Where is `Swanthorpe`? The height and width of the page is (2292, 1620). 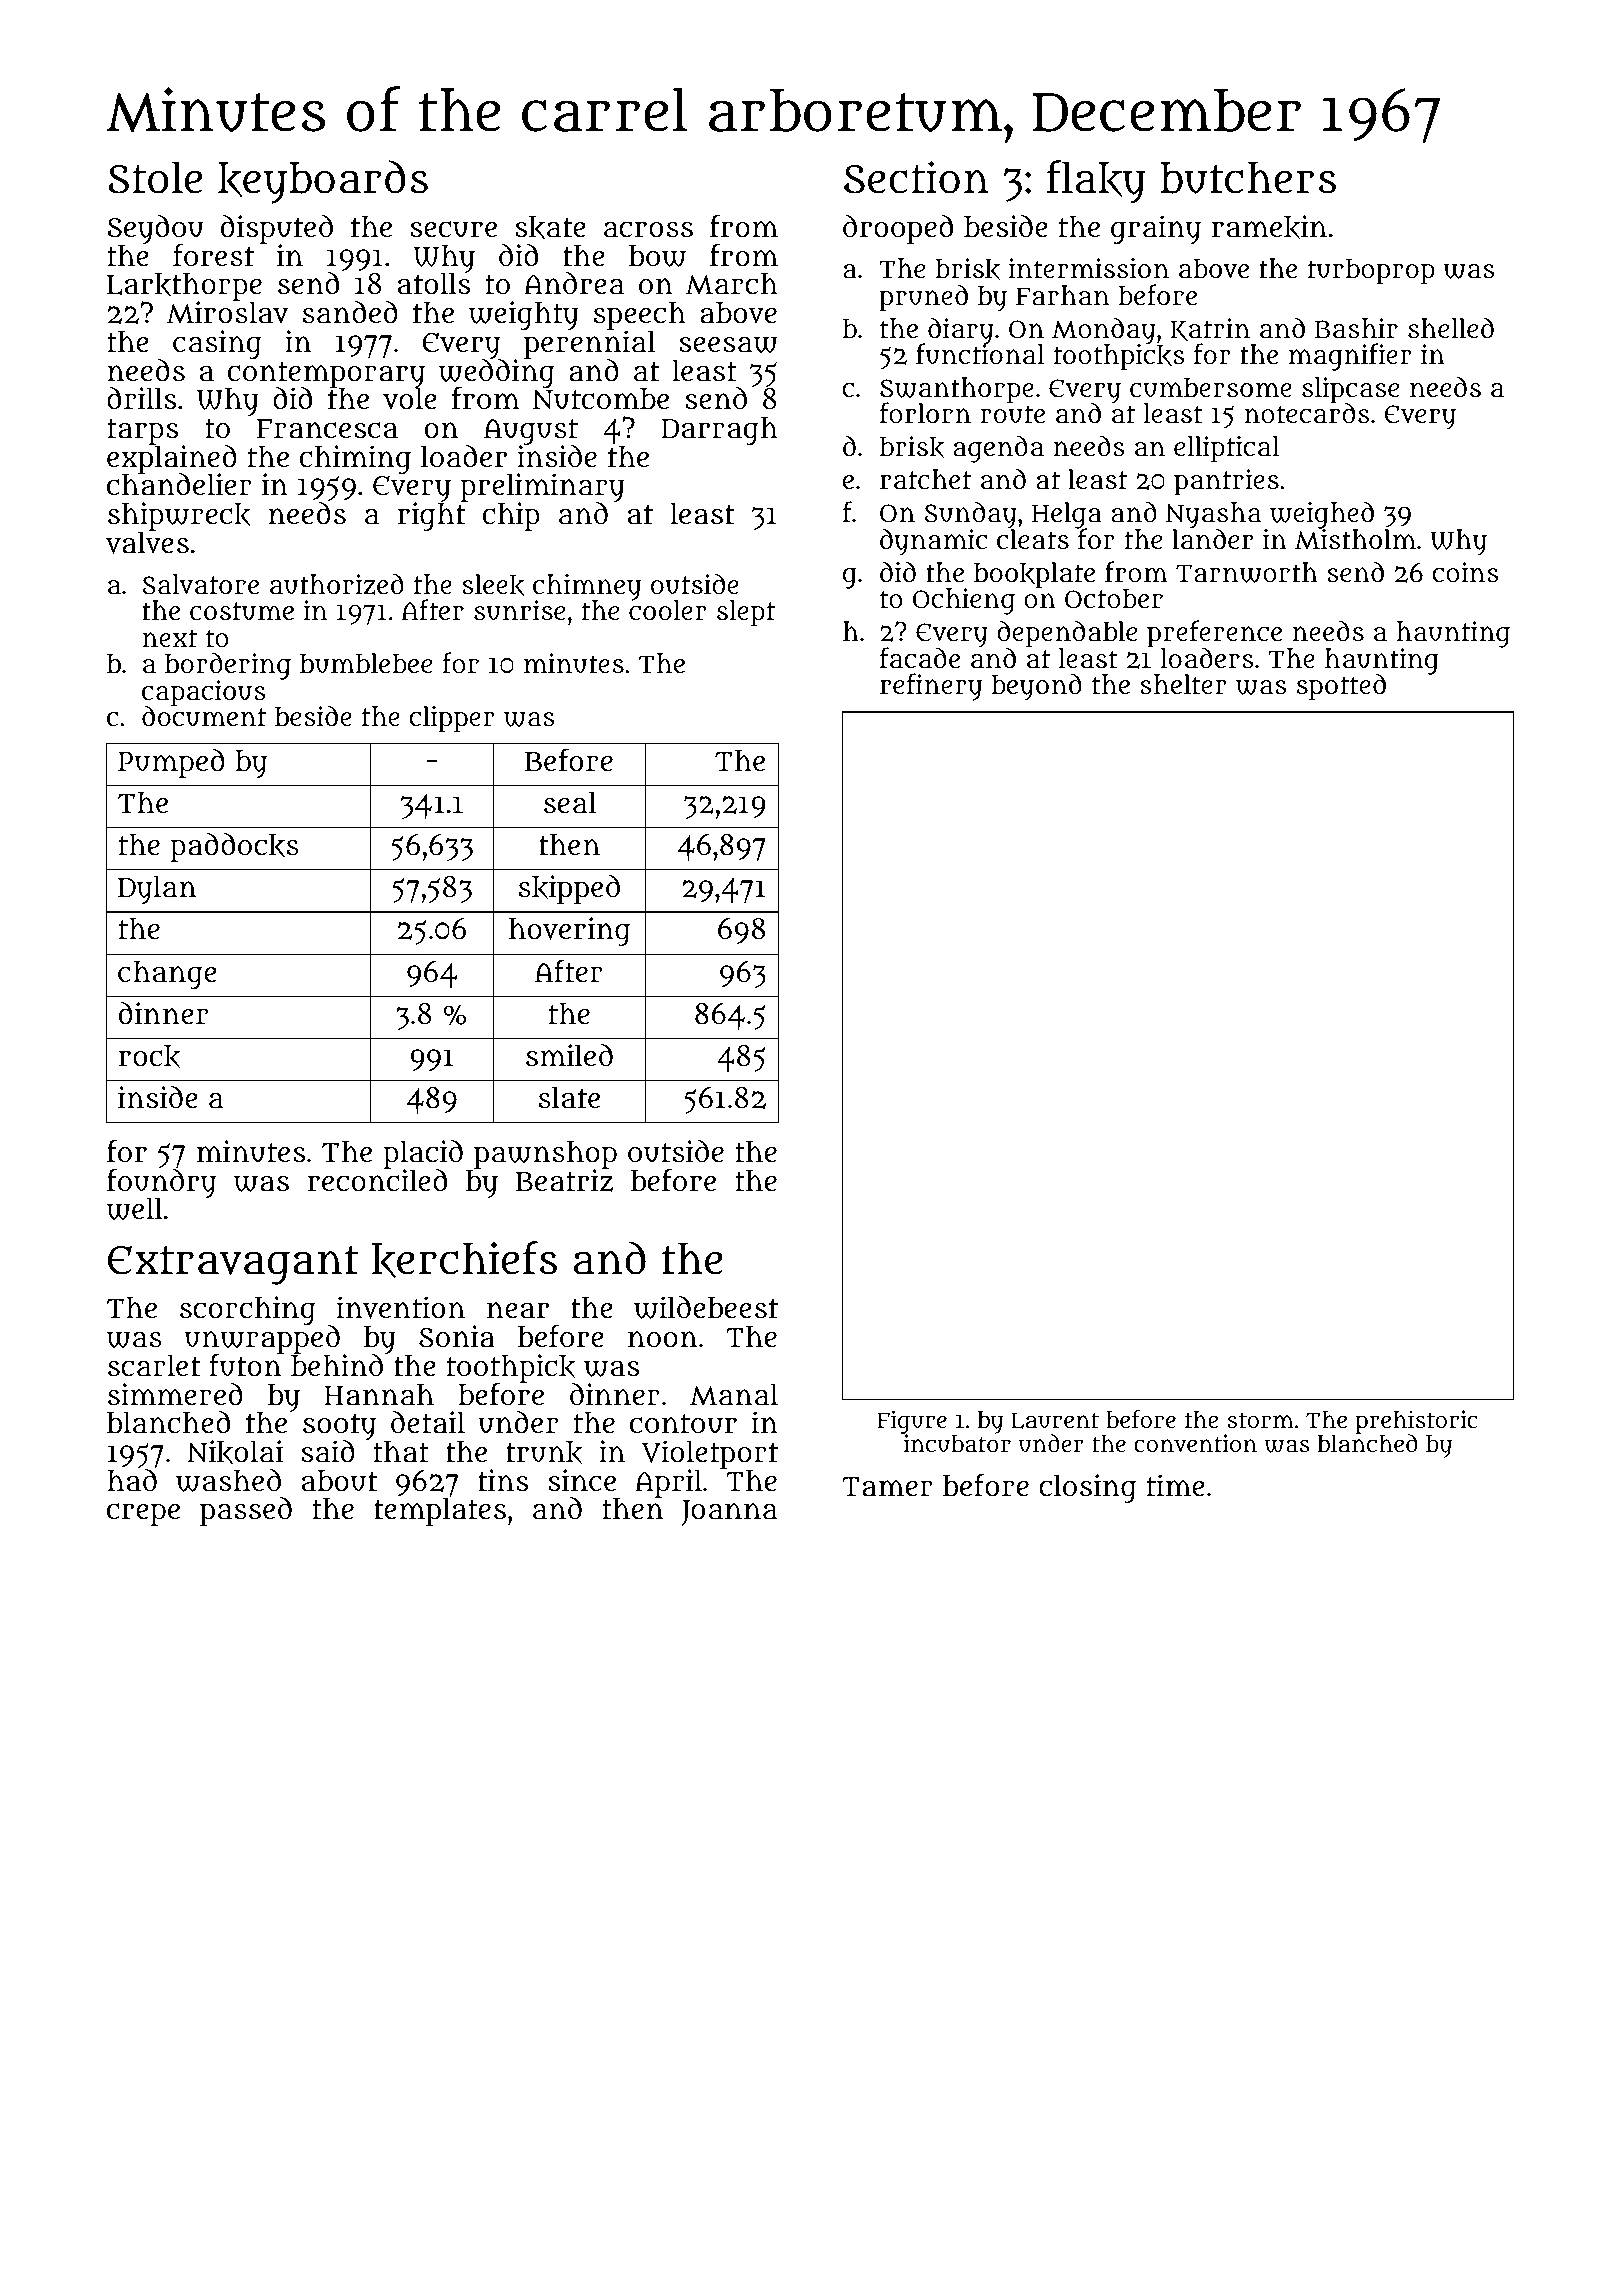 Swanthorpe is located at coordinates (957, 390).
